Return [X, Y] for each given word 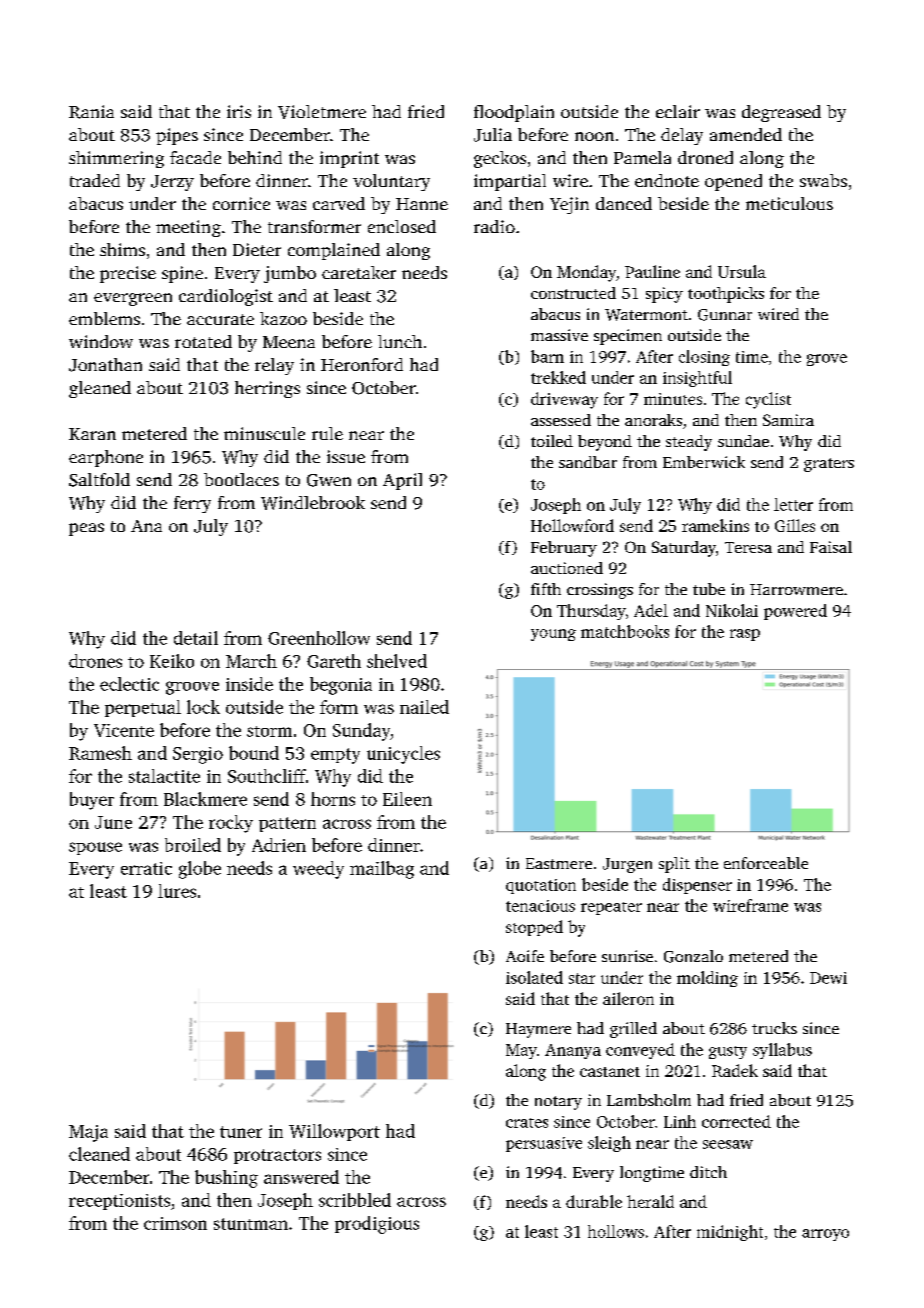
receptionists [119, 1202]
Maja [88, 1133]
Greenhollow [319, 638]
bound [254, 753]
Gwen [329, 480]
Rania [91, 112]
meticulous [789, 203]
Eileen [407, 799]
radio [494, 226]
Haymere [538, 1030]
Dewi [828, 978]
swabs [823, 180]
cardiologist [226, 297]
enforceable [766, 863]
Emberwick [704, 462]
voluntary [391, 182]
